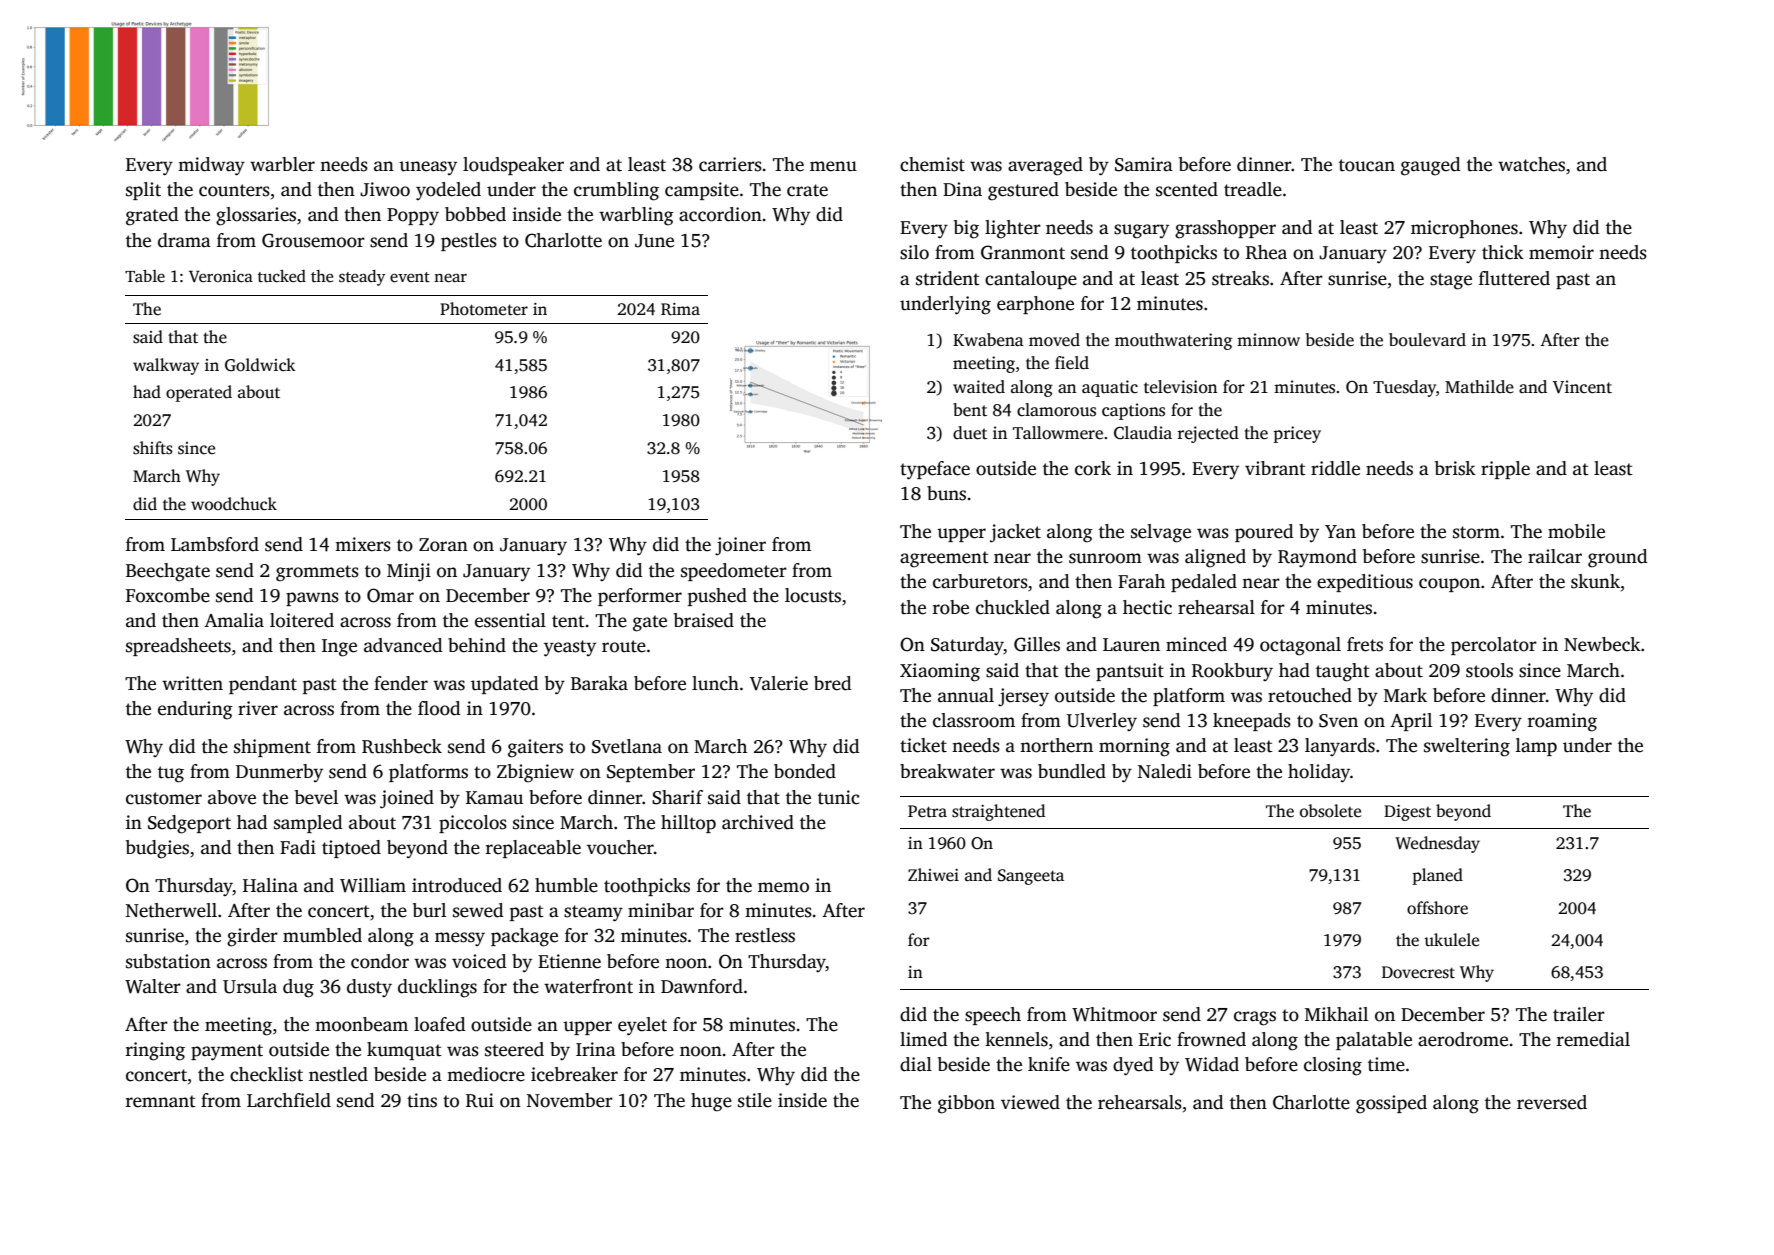 The image size is (1774, 1255). What do you see at coordinates (250, 986) in the image?
I see `Ursula` at bounding box center [250, 986].
